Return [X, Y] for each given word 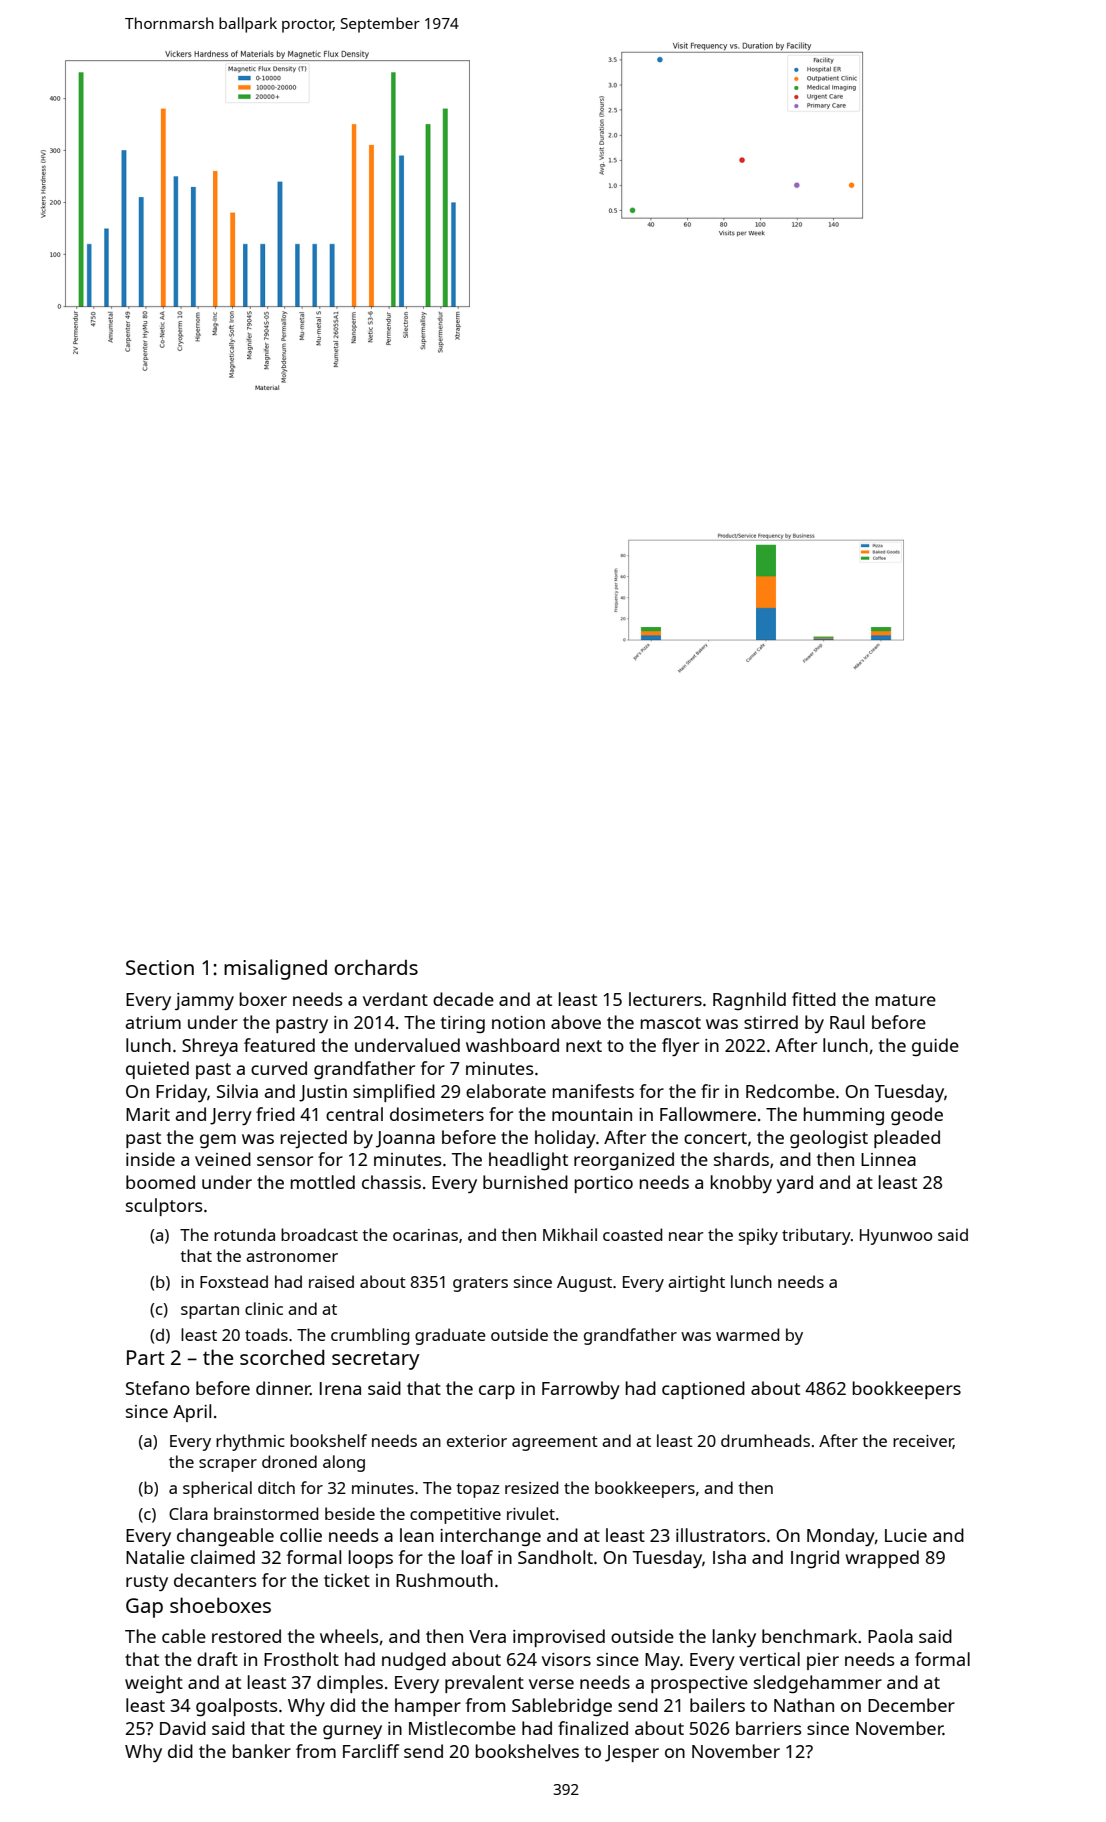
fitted [814, 999]
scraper [228, 1465]
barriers [768, 1728]
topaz [478, 1490]
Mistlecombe [462, 1728]
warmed [747, 1334]
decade [463, 999]
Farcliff [371, 1751]
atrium [153, 1022]
